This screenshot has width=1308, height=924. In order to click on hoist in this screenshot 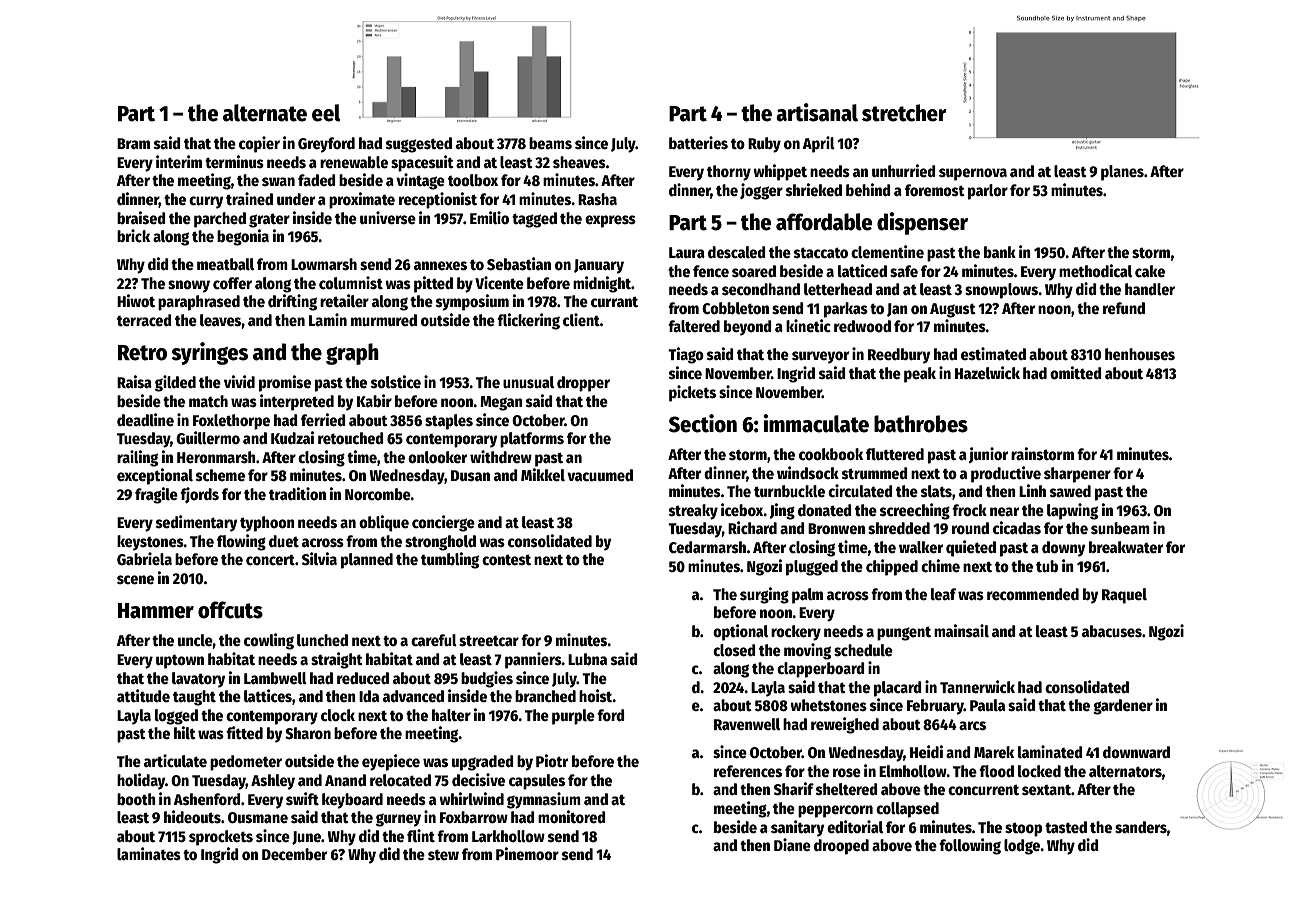, I will do `click(596, 696)`.
